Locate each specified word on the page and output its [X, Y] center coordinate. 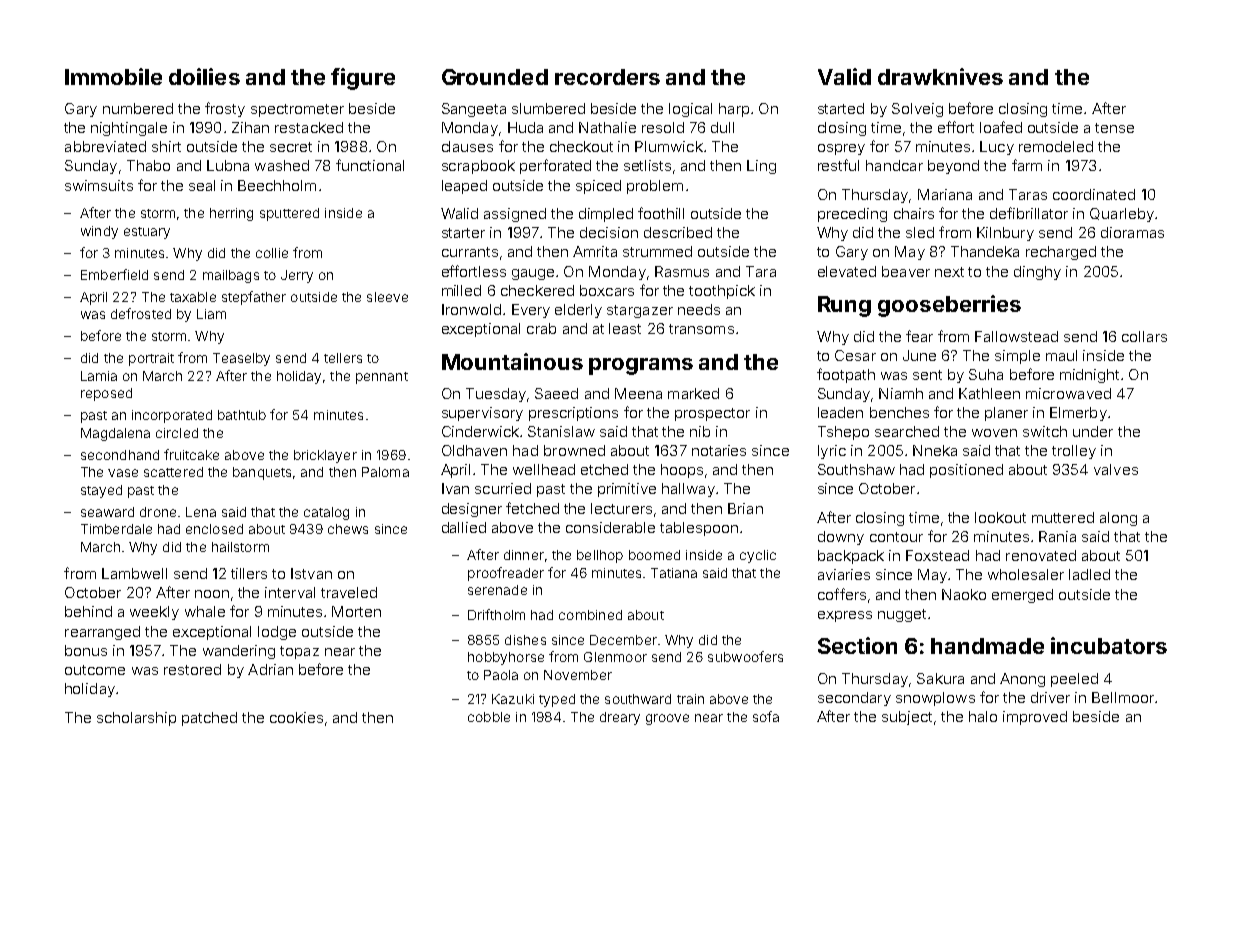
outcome [95, 670]
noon [212, 594]
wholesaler [1026, 574]
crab [541, 328]
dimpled [606, 215]
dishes [525, 640]
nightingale [129, 129]
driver [1050, 697]
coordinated [1094, 194]
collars [1144, 336]
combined [590, 615]
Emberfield [114, 274]
